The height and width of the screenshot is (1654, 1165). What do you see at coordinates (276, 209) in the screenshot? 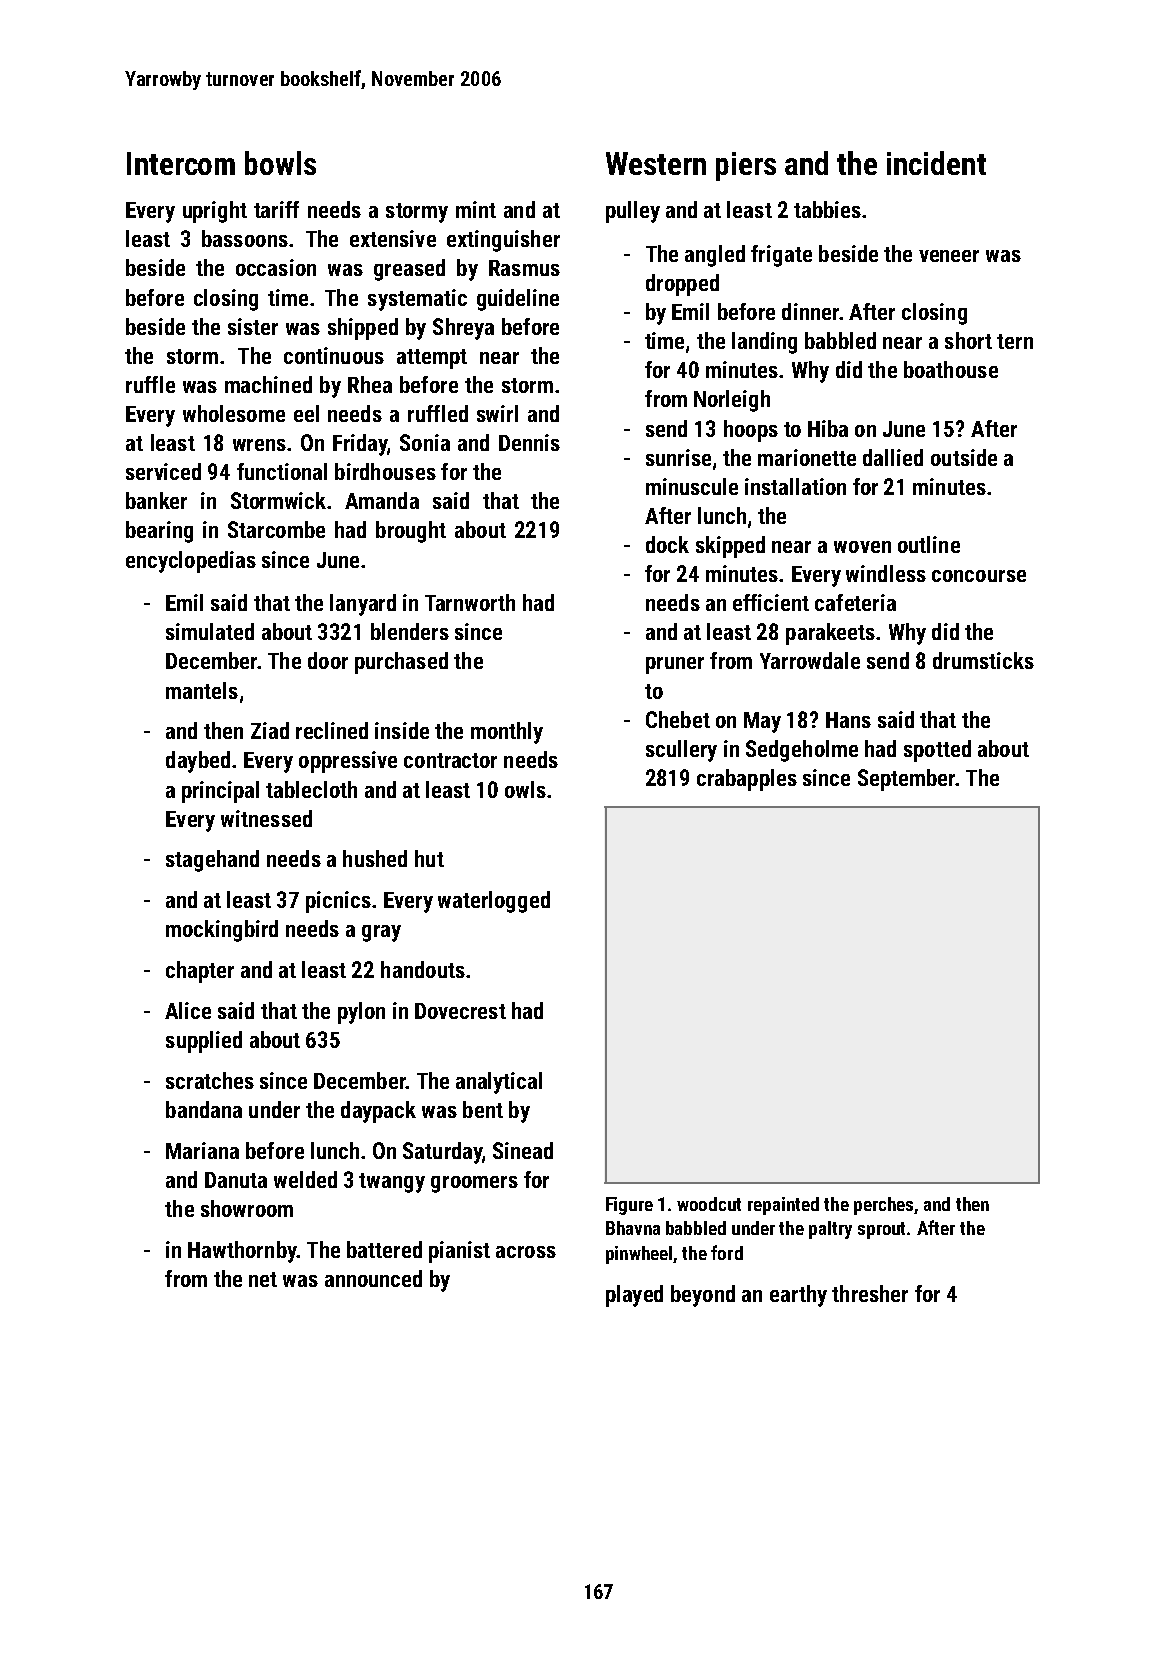
I see `tariff` at bounding box center [276, 209].
